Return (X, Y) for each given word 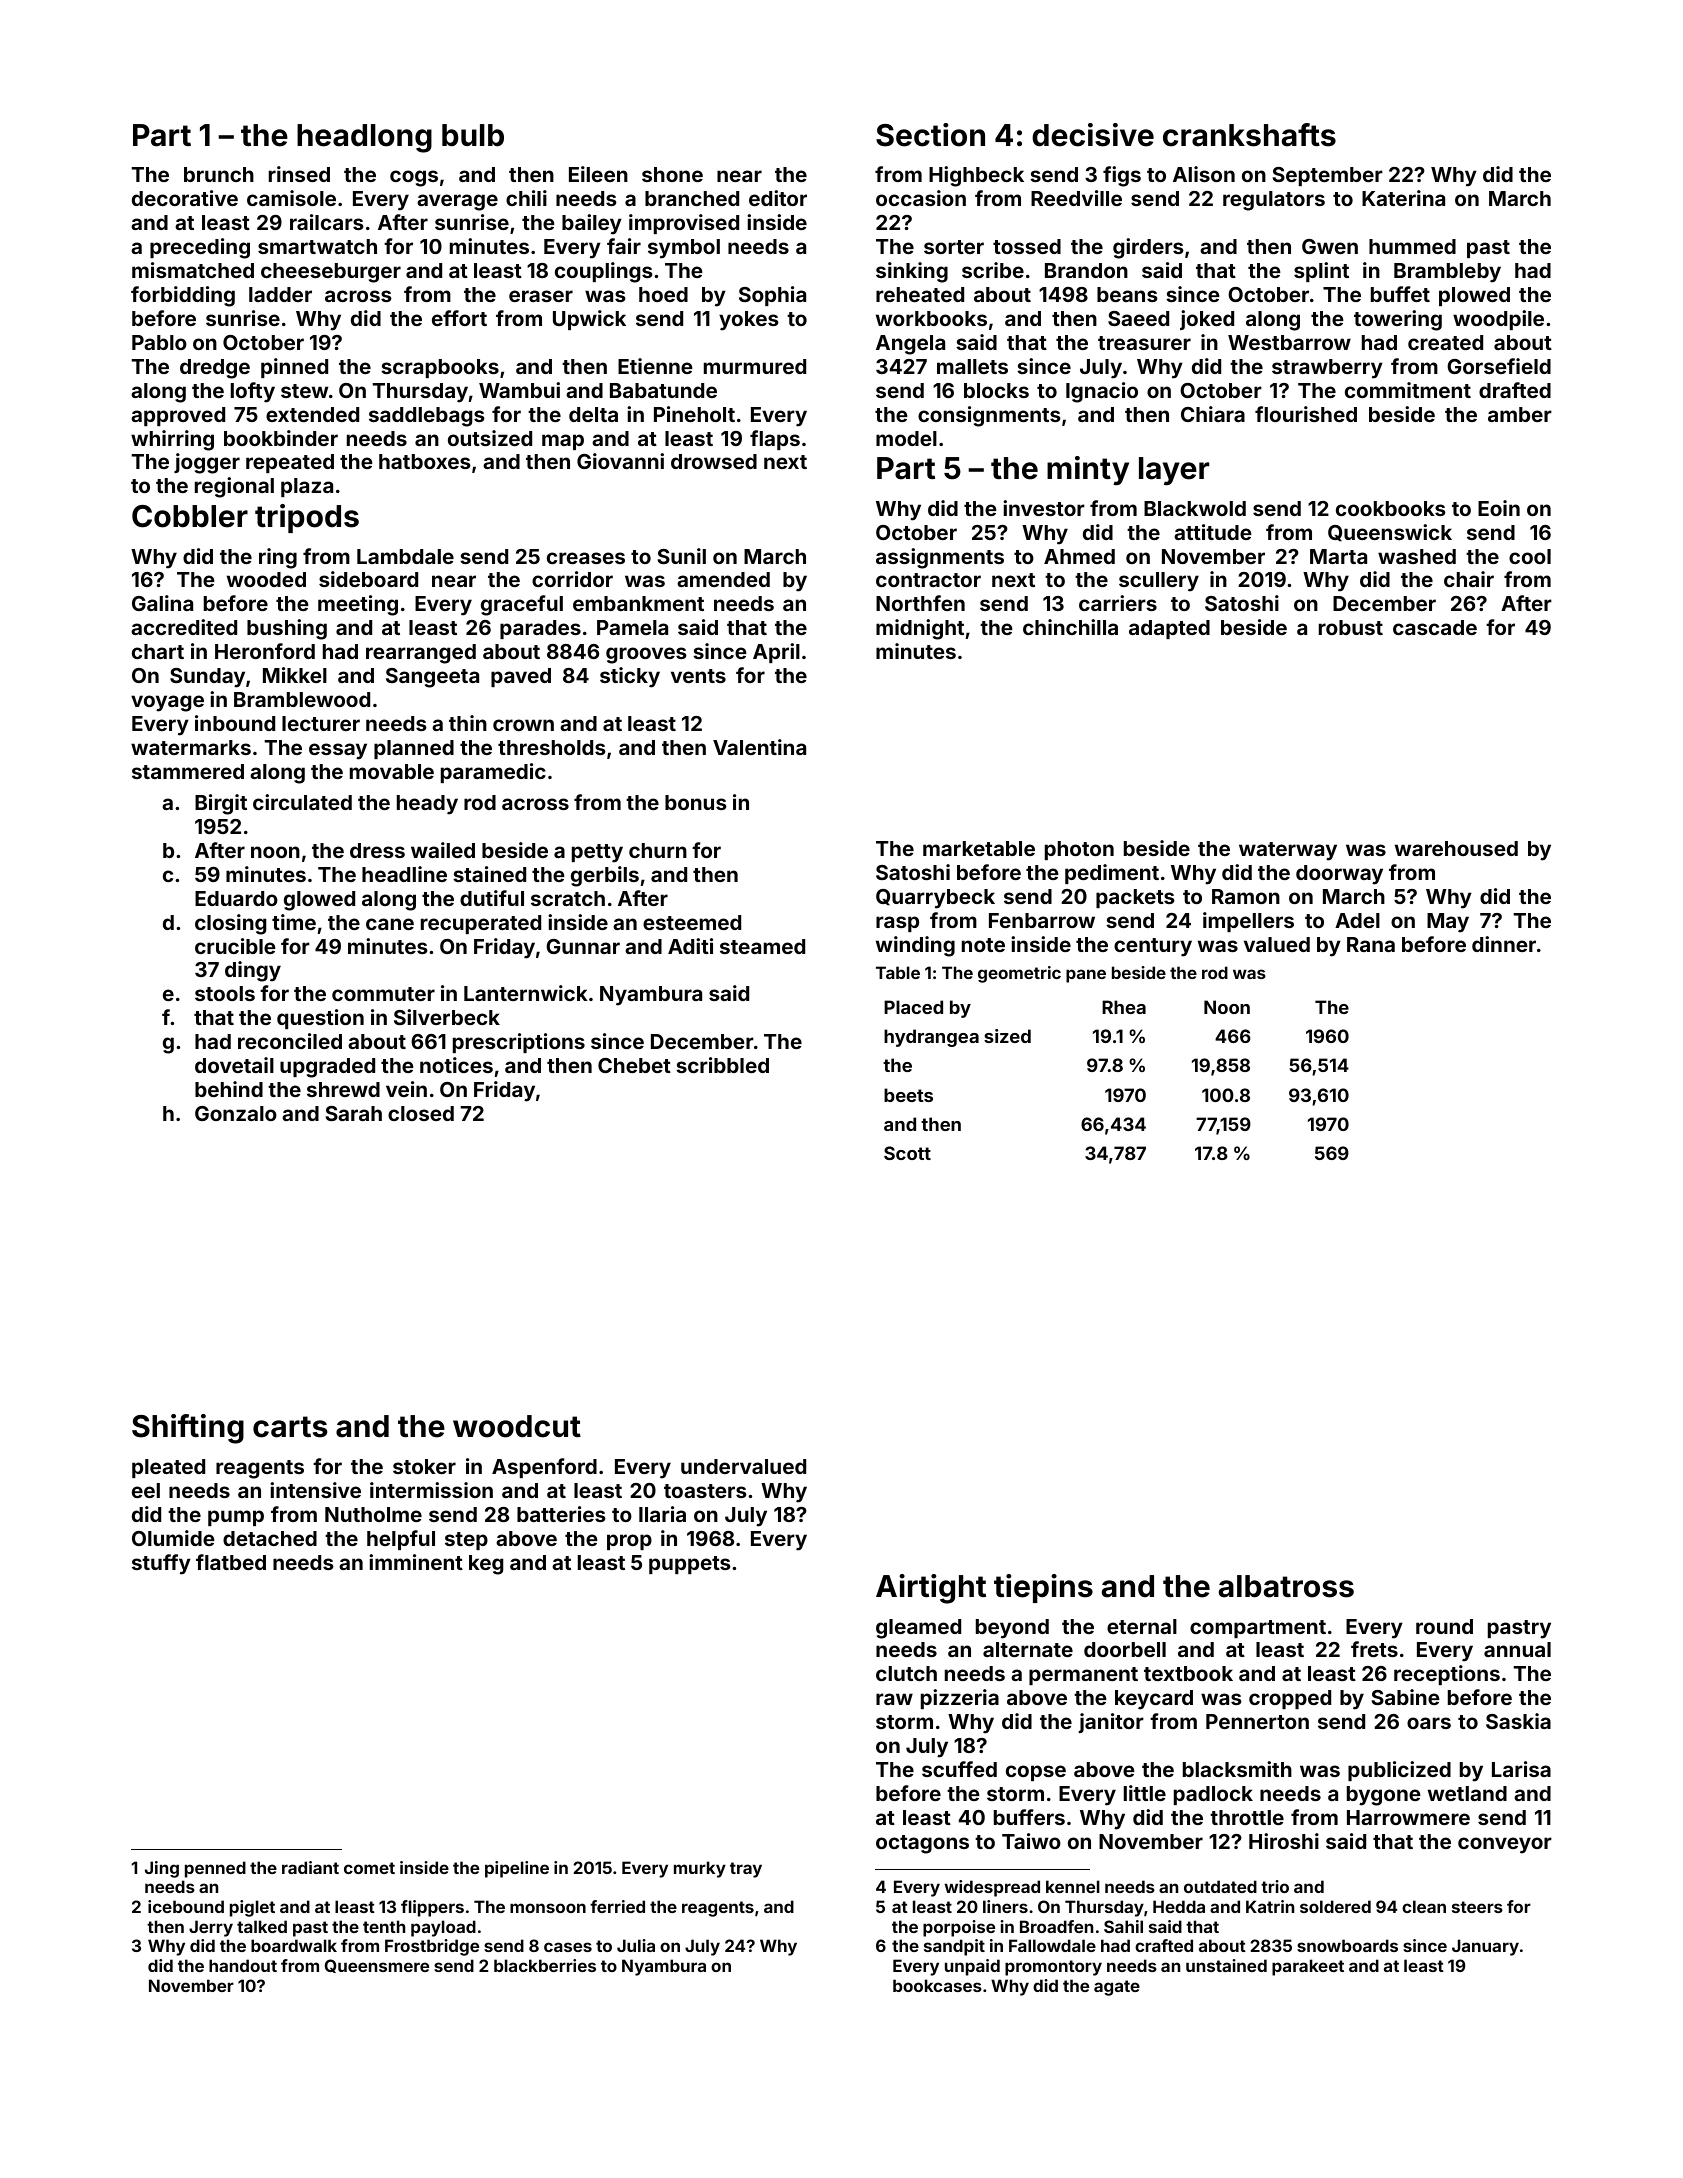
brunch (219, 174)
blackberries (545, 1965)
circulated (302, 802)
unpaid (972, 1967)
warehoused (1456, 848)
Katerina (1403, 198)
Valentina (759, 747)
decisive (1093, 135)
